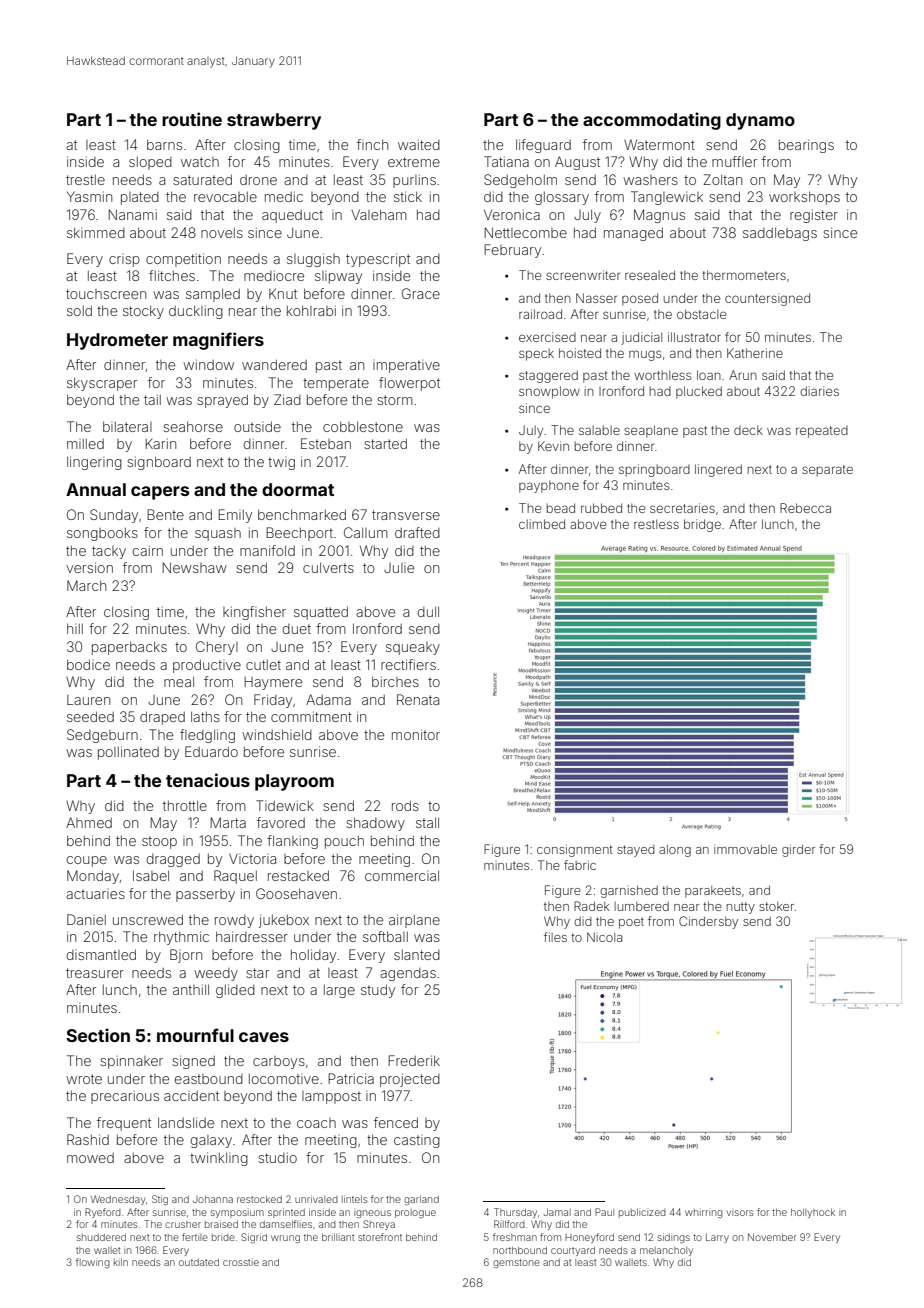 The width and height of the document is (924, 1308). Describe the element at coordinates (192, 119) in the document. I see `routine` at that location.
